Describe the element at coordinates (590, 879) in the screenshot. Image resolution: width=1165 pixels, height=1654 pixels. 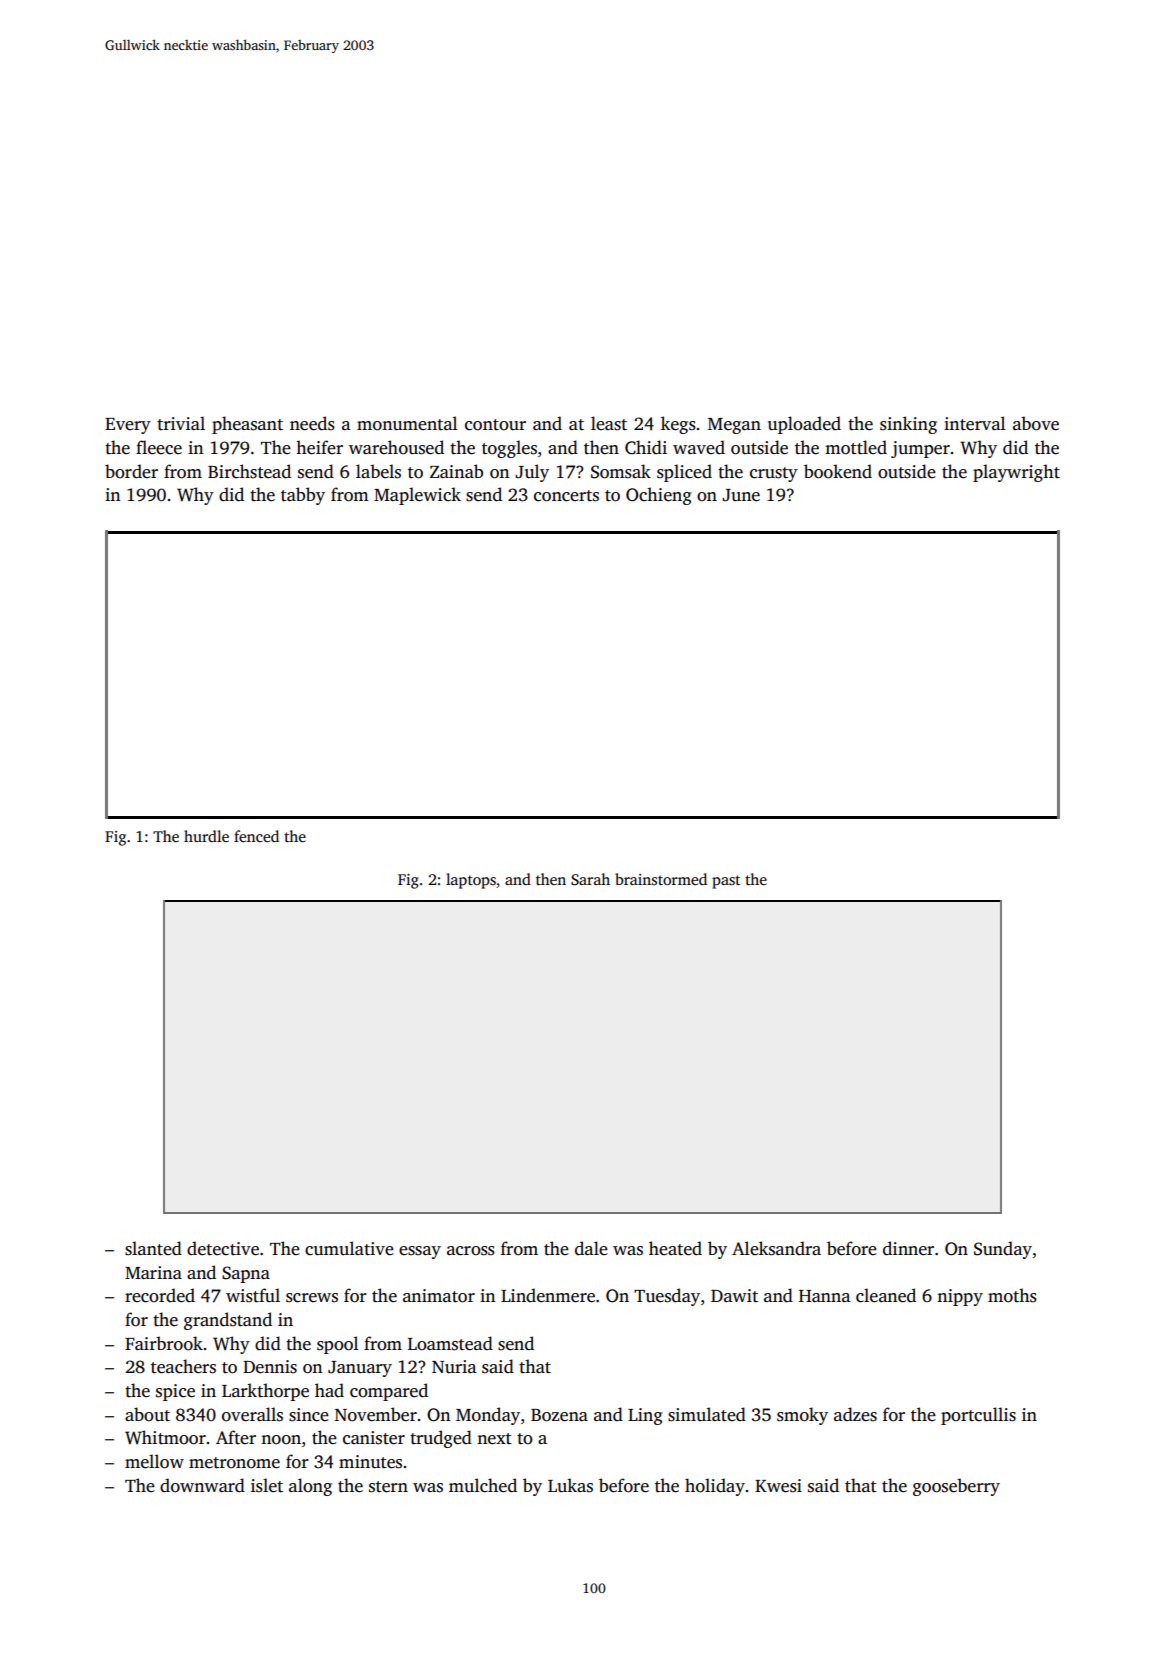
I see `Sarah` at that location.
